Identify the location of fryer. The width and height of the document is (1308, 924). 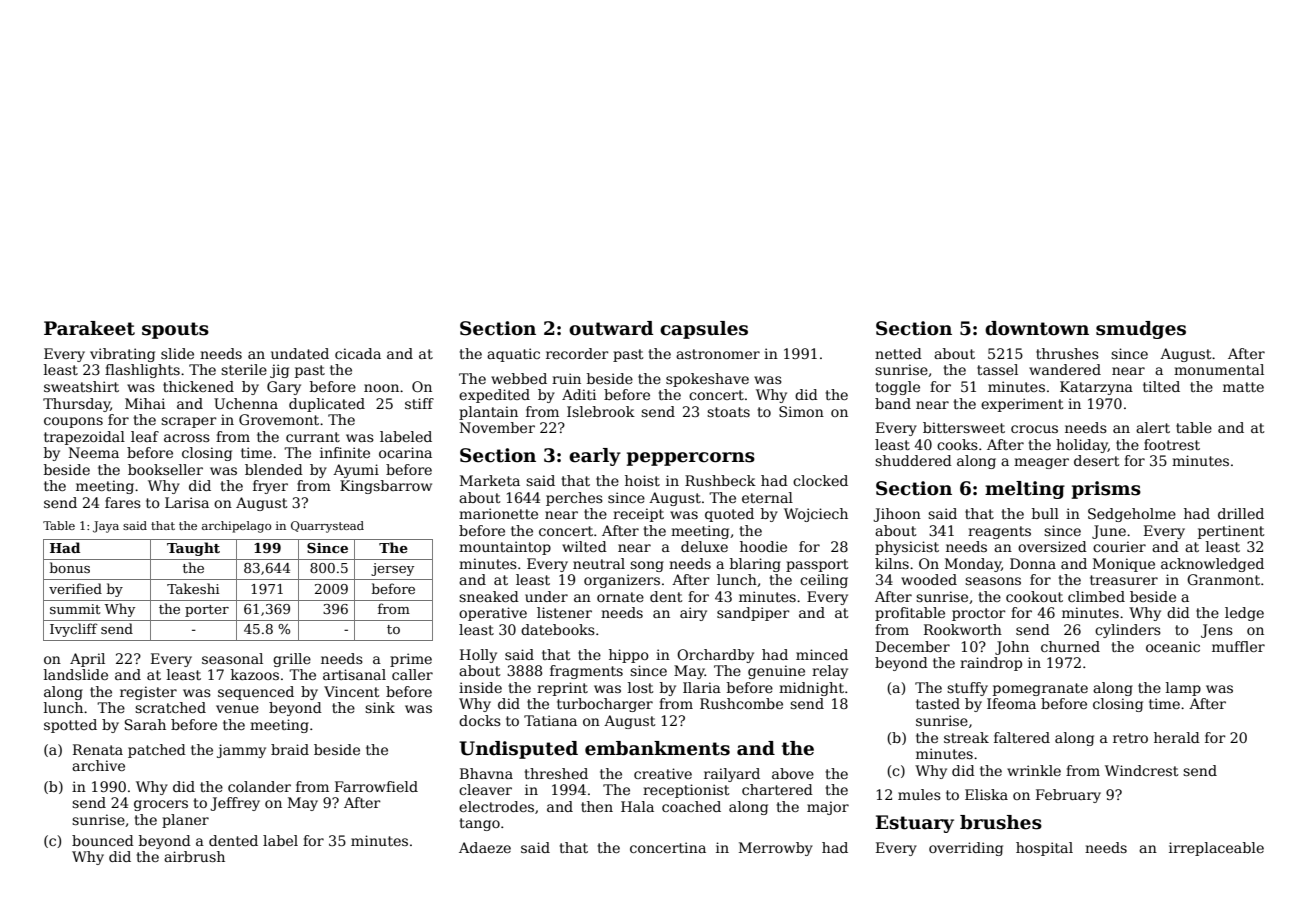
(270, 487).
